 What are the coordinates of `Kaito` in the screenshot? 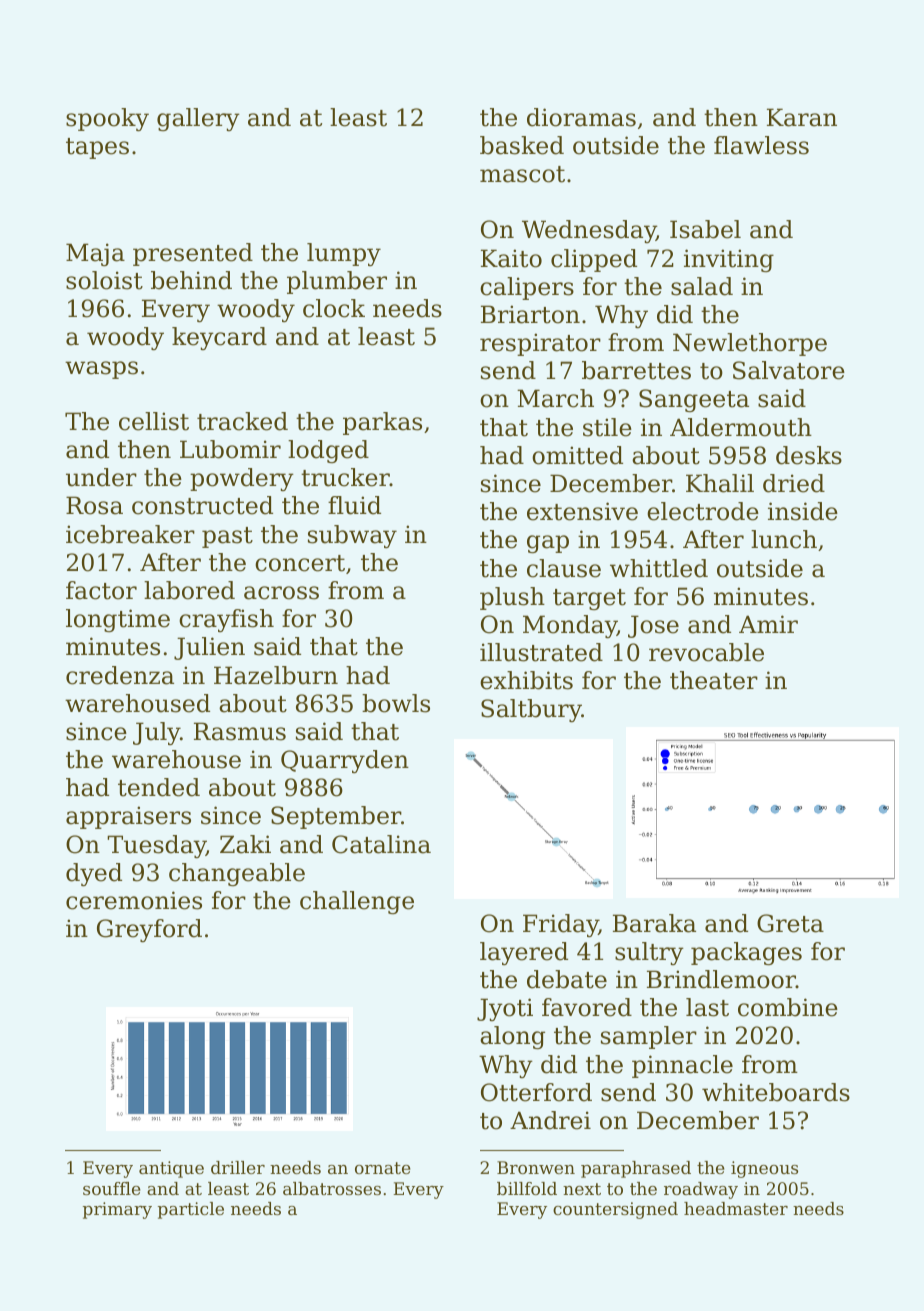 It's located at (511, 258).
